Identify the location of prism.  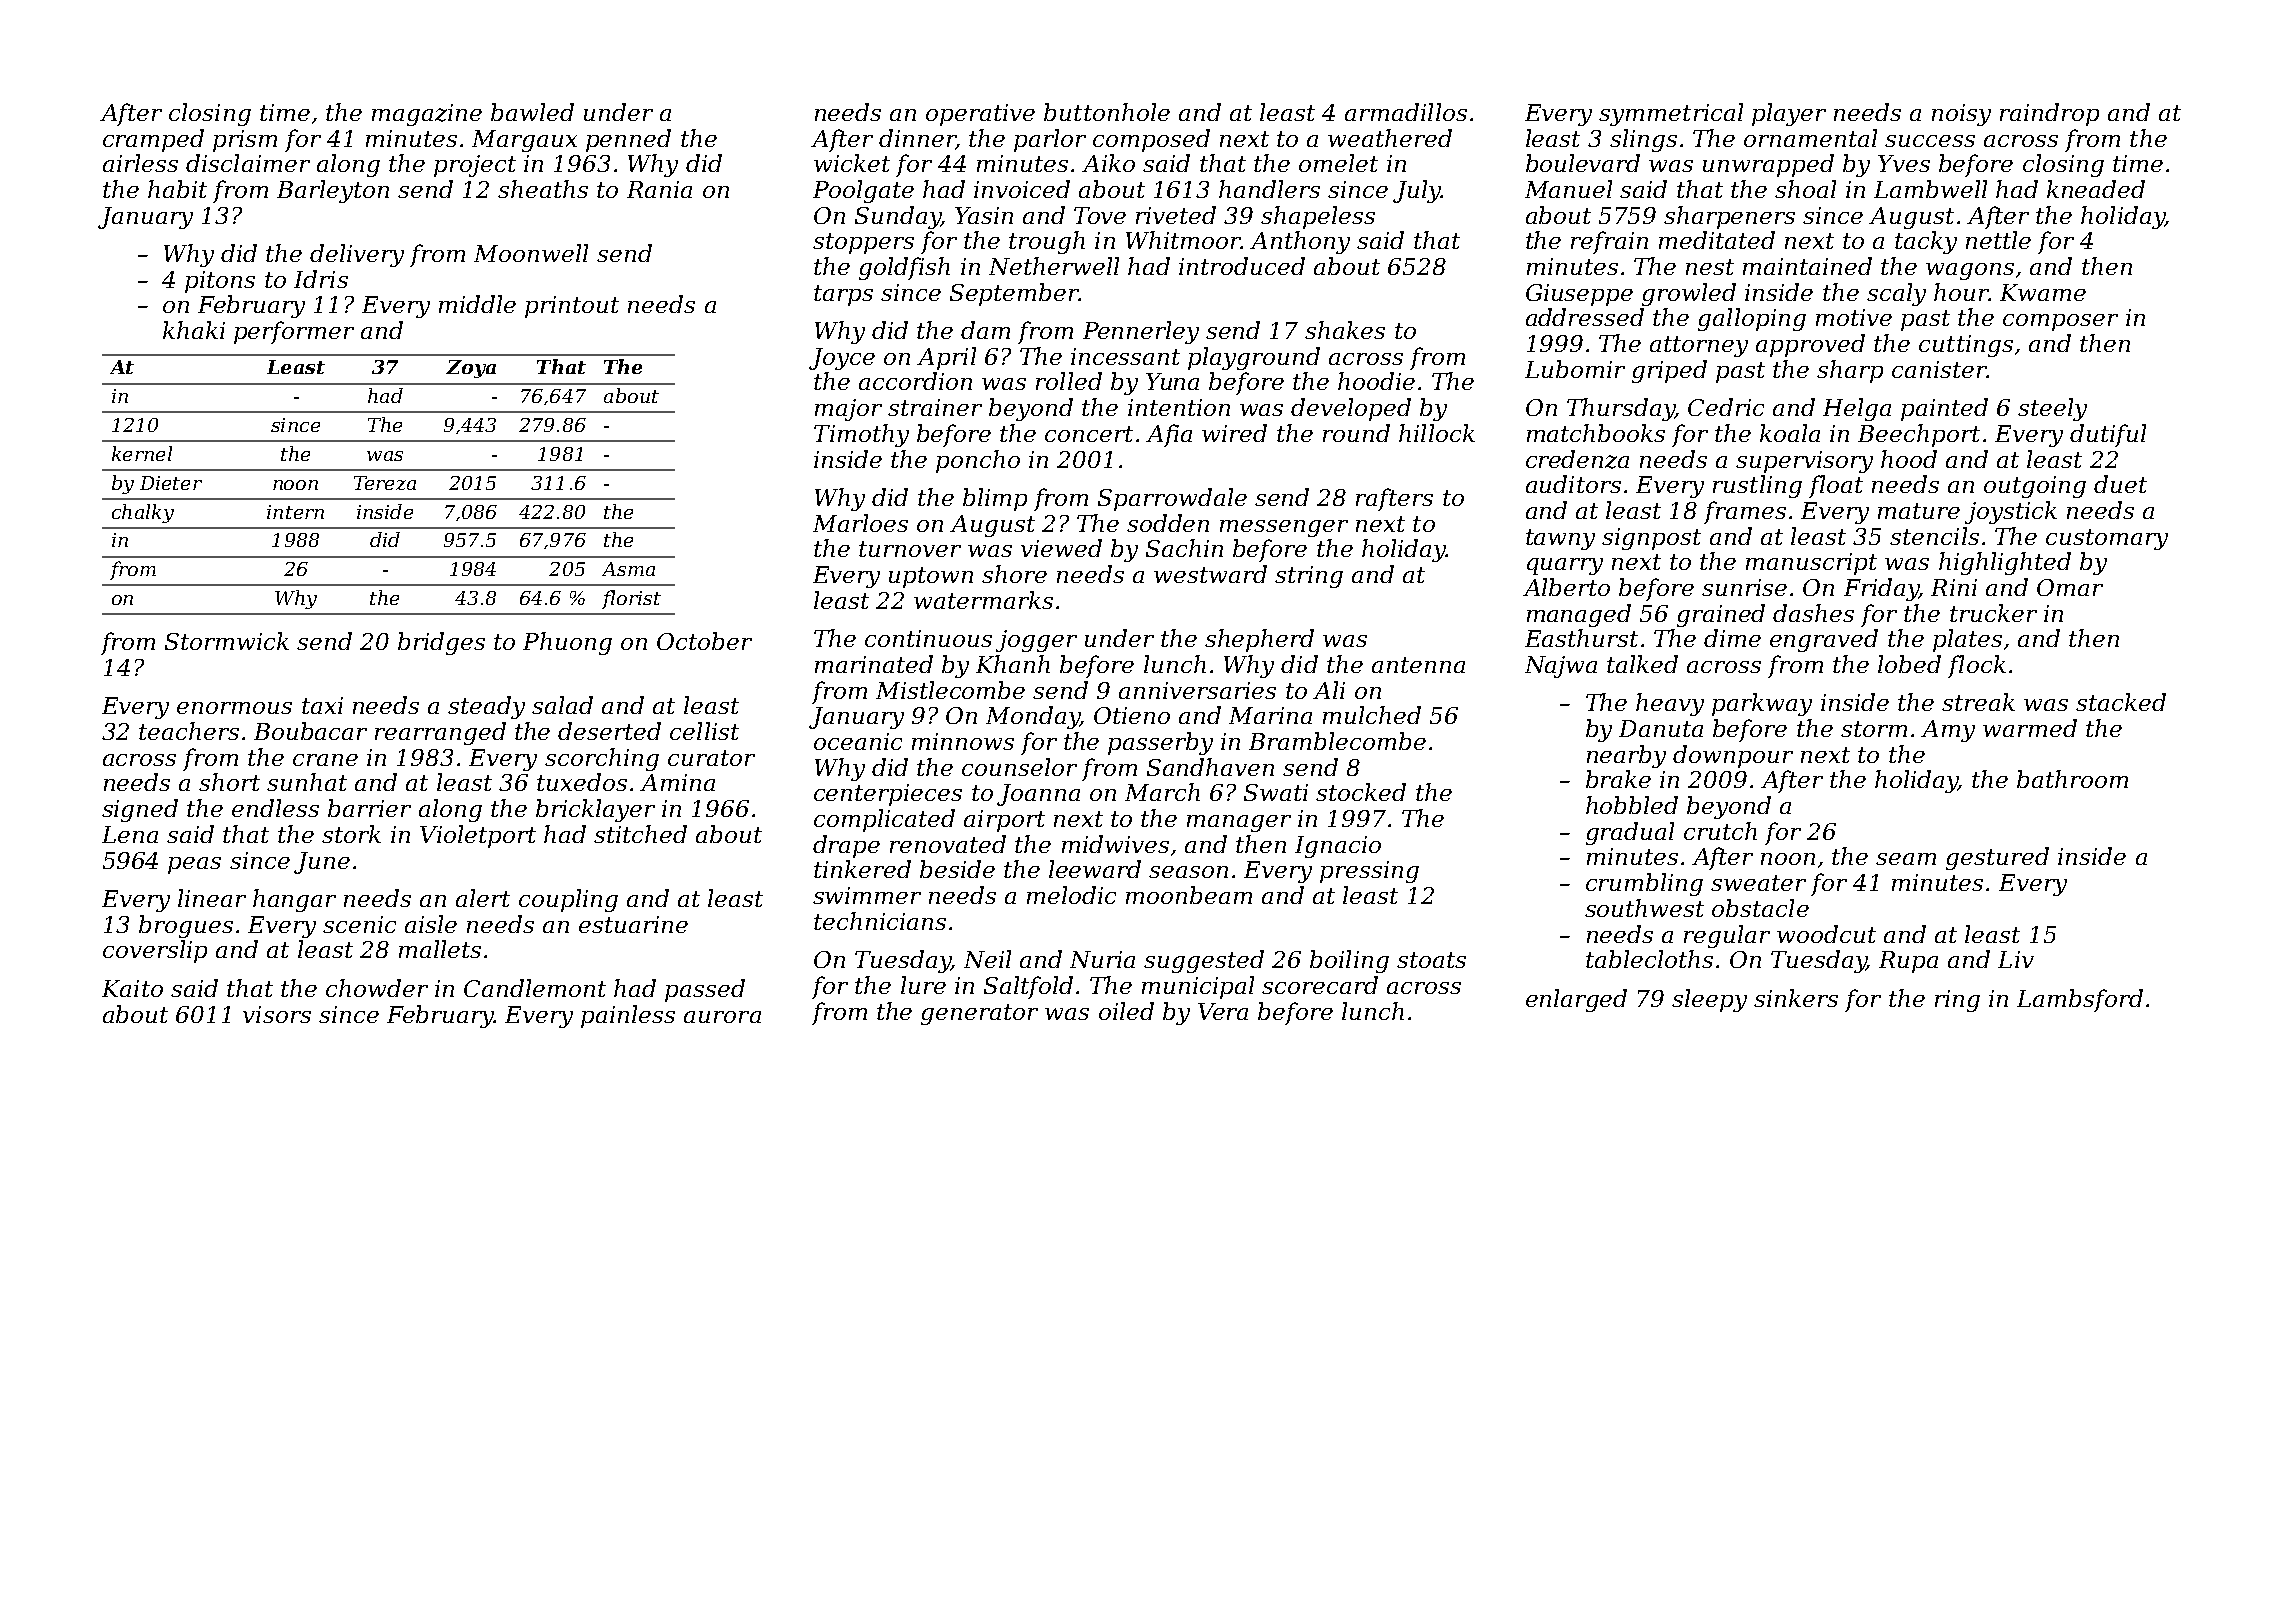
(245, 141).
